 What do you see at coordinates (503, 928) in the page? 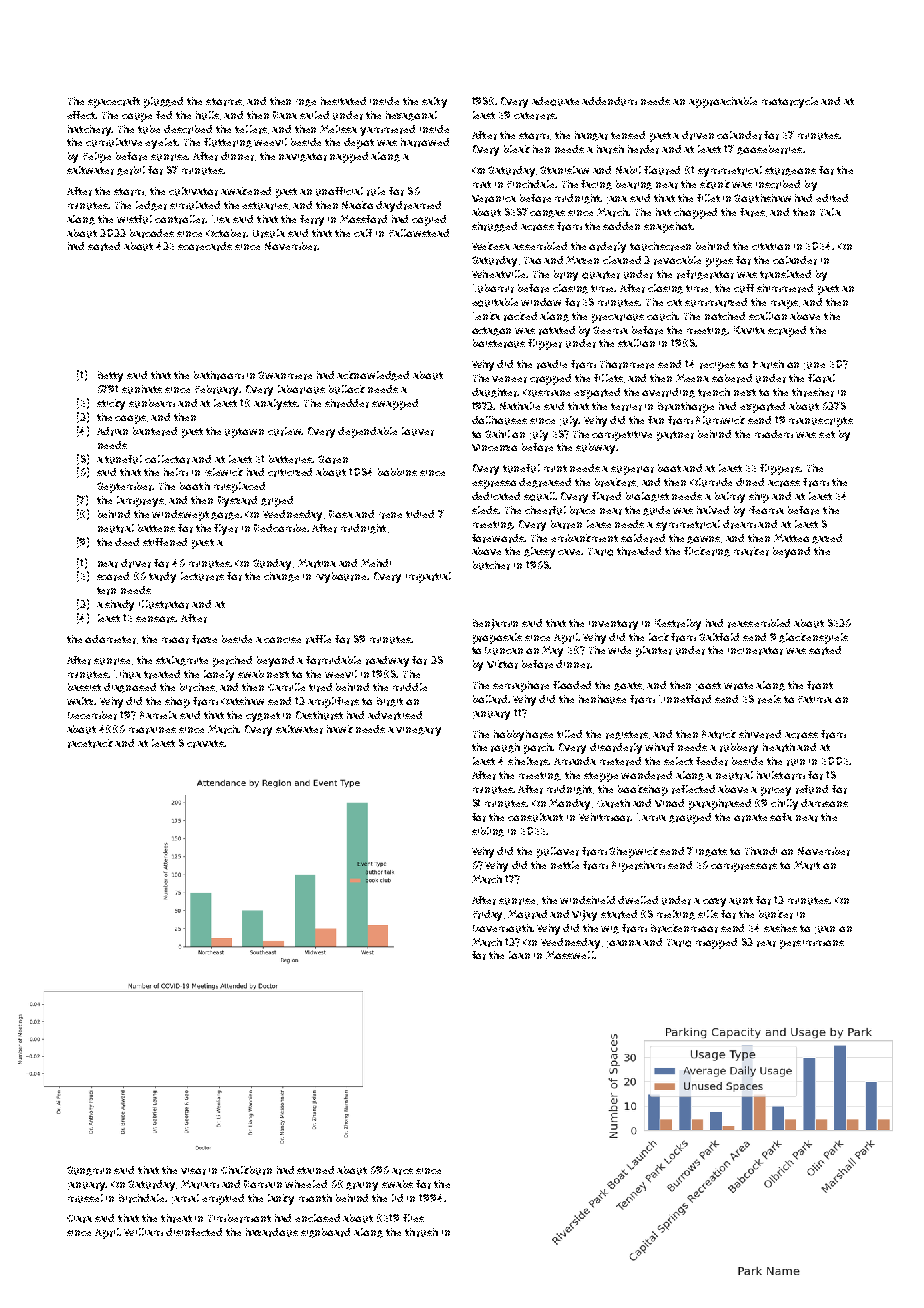
I see `Dovemouth` at bounding box center [503, 928].
